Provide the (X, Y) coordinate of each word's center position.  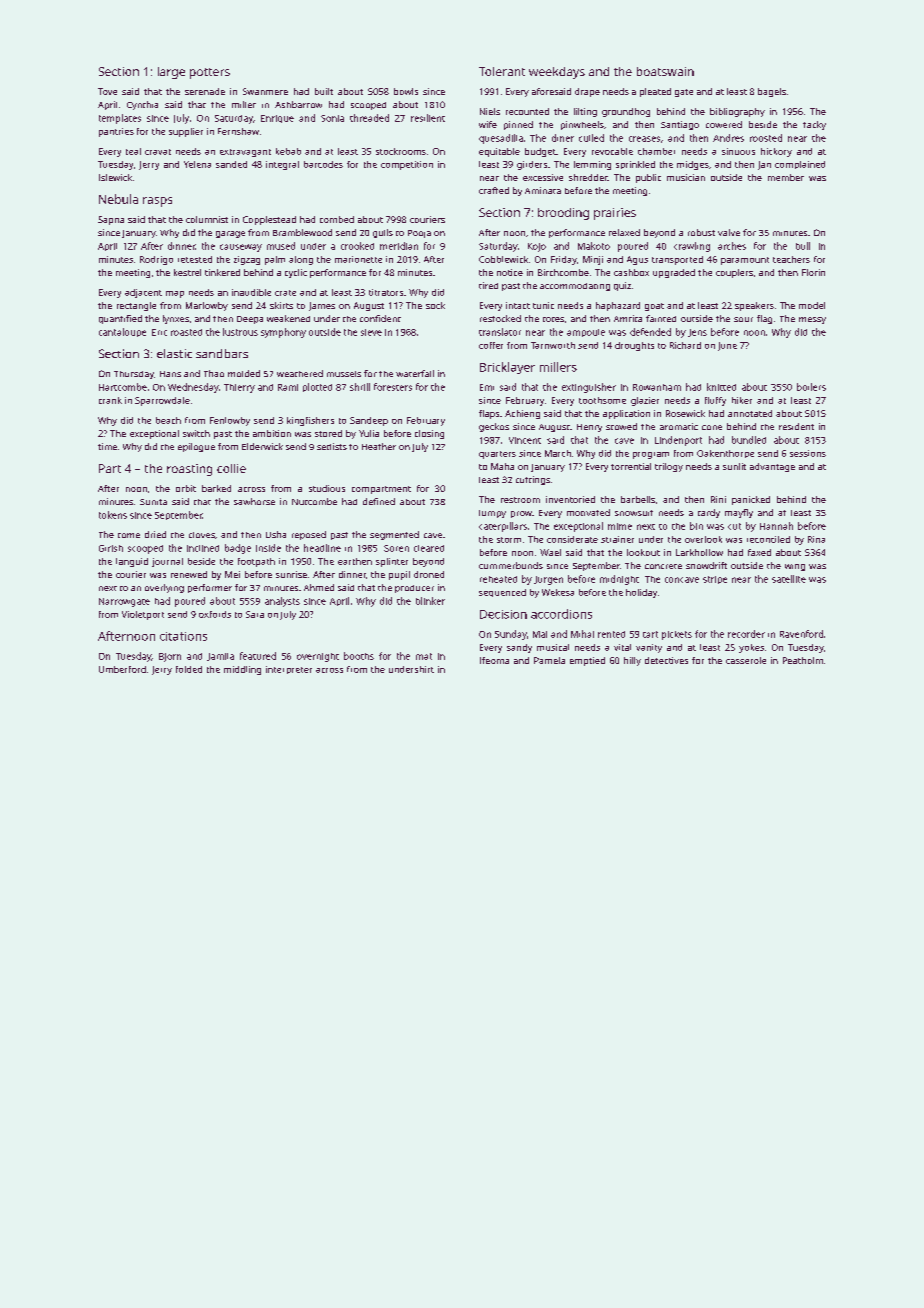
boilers (811, 387)
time (107, 446)
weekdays (557, 73)
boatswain (665, 71)
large (171, 73)
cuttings (533, 480)
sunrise (291, 574)
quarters (497, 455)
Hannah (776, 526)
